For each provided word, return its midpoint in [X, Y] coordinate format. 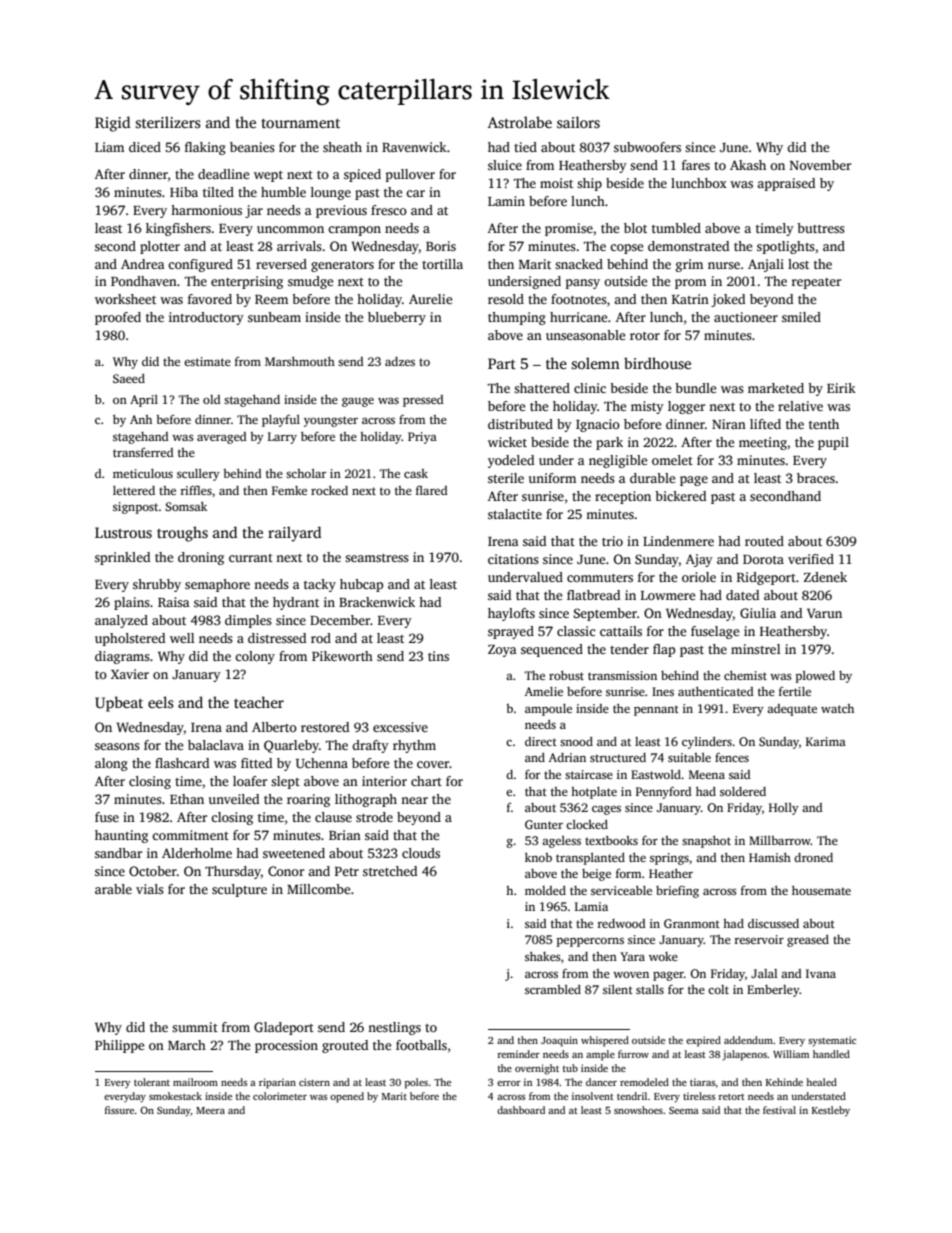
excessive [400, 727]
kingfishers [178, 229]
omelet [672, 460]
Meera [210, 1110]
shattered [542, 388]
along [111, 764]
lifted [765, 424]
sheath [342, 147]
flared [432, 490]
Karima [826, 741]
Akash [748, 165]
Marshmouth [300, 361]
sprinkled [122, 558]
